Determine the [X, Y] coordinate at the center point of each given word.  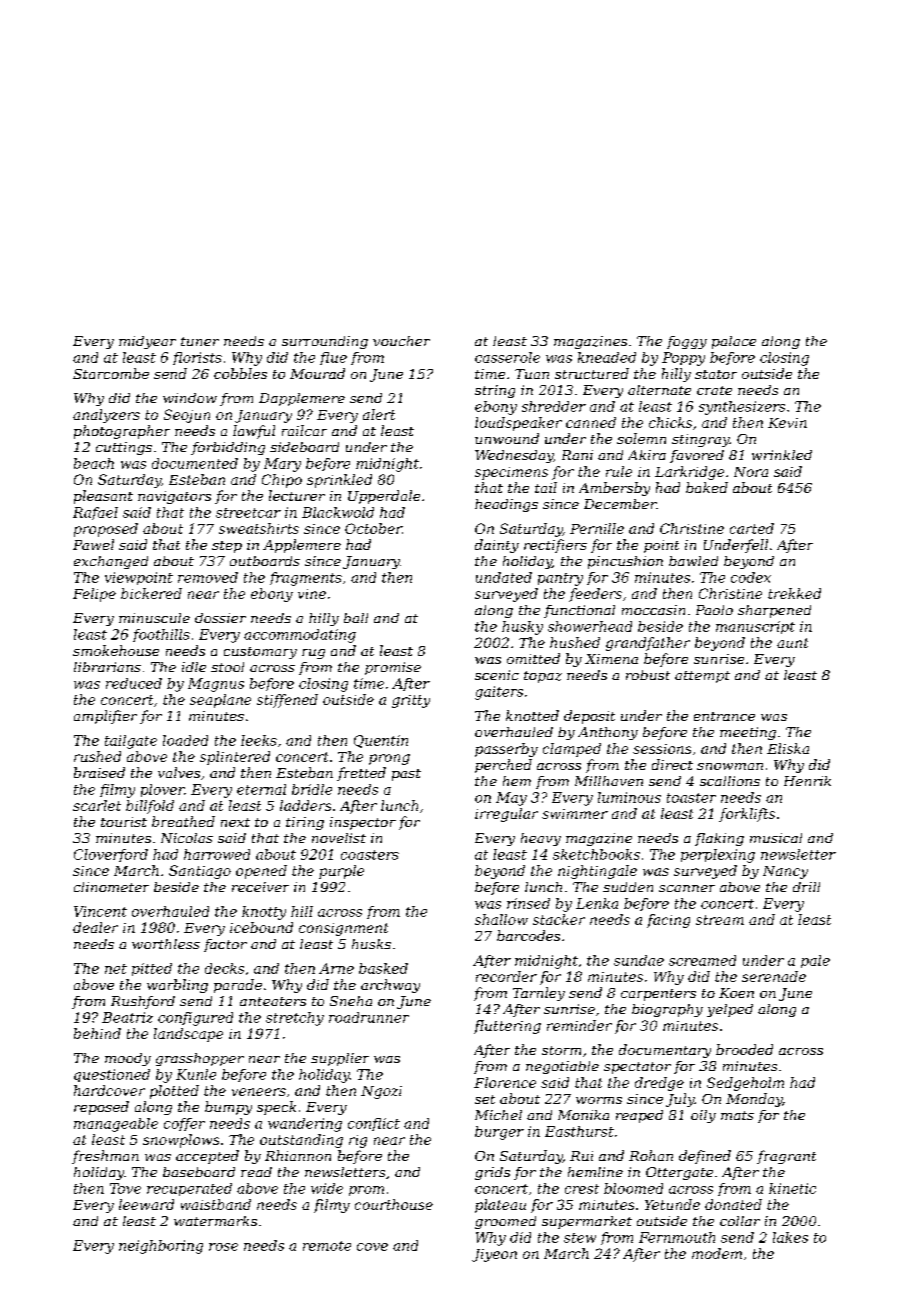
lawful [254, 432]
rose [223, 1247]
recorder [506, 976]
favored [697, 456]
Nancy [785, 872]
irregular [506, 815]
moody [128, 1059]
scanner [687, 888]
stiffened [287, 701]
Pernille [597, 528]
